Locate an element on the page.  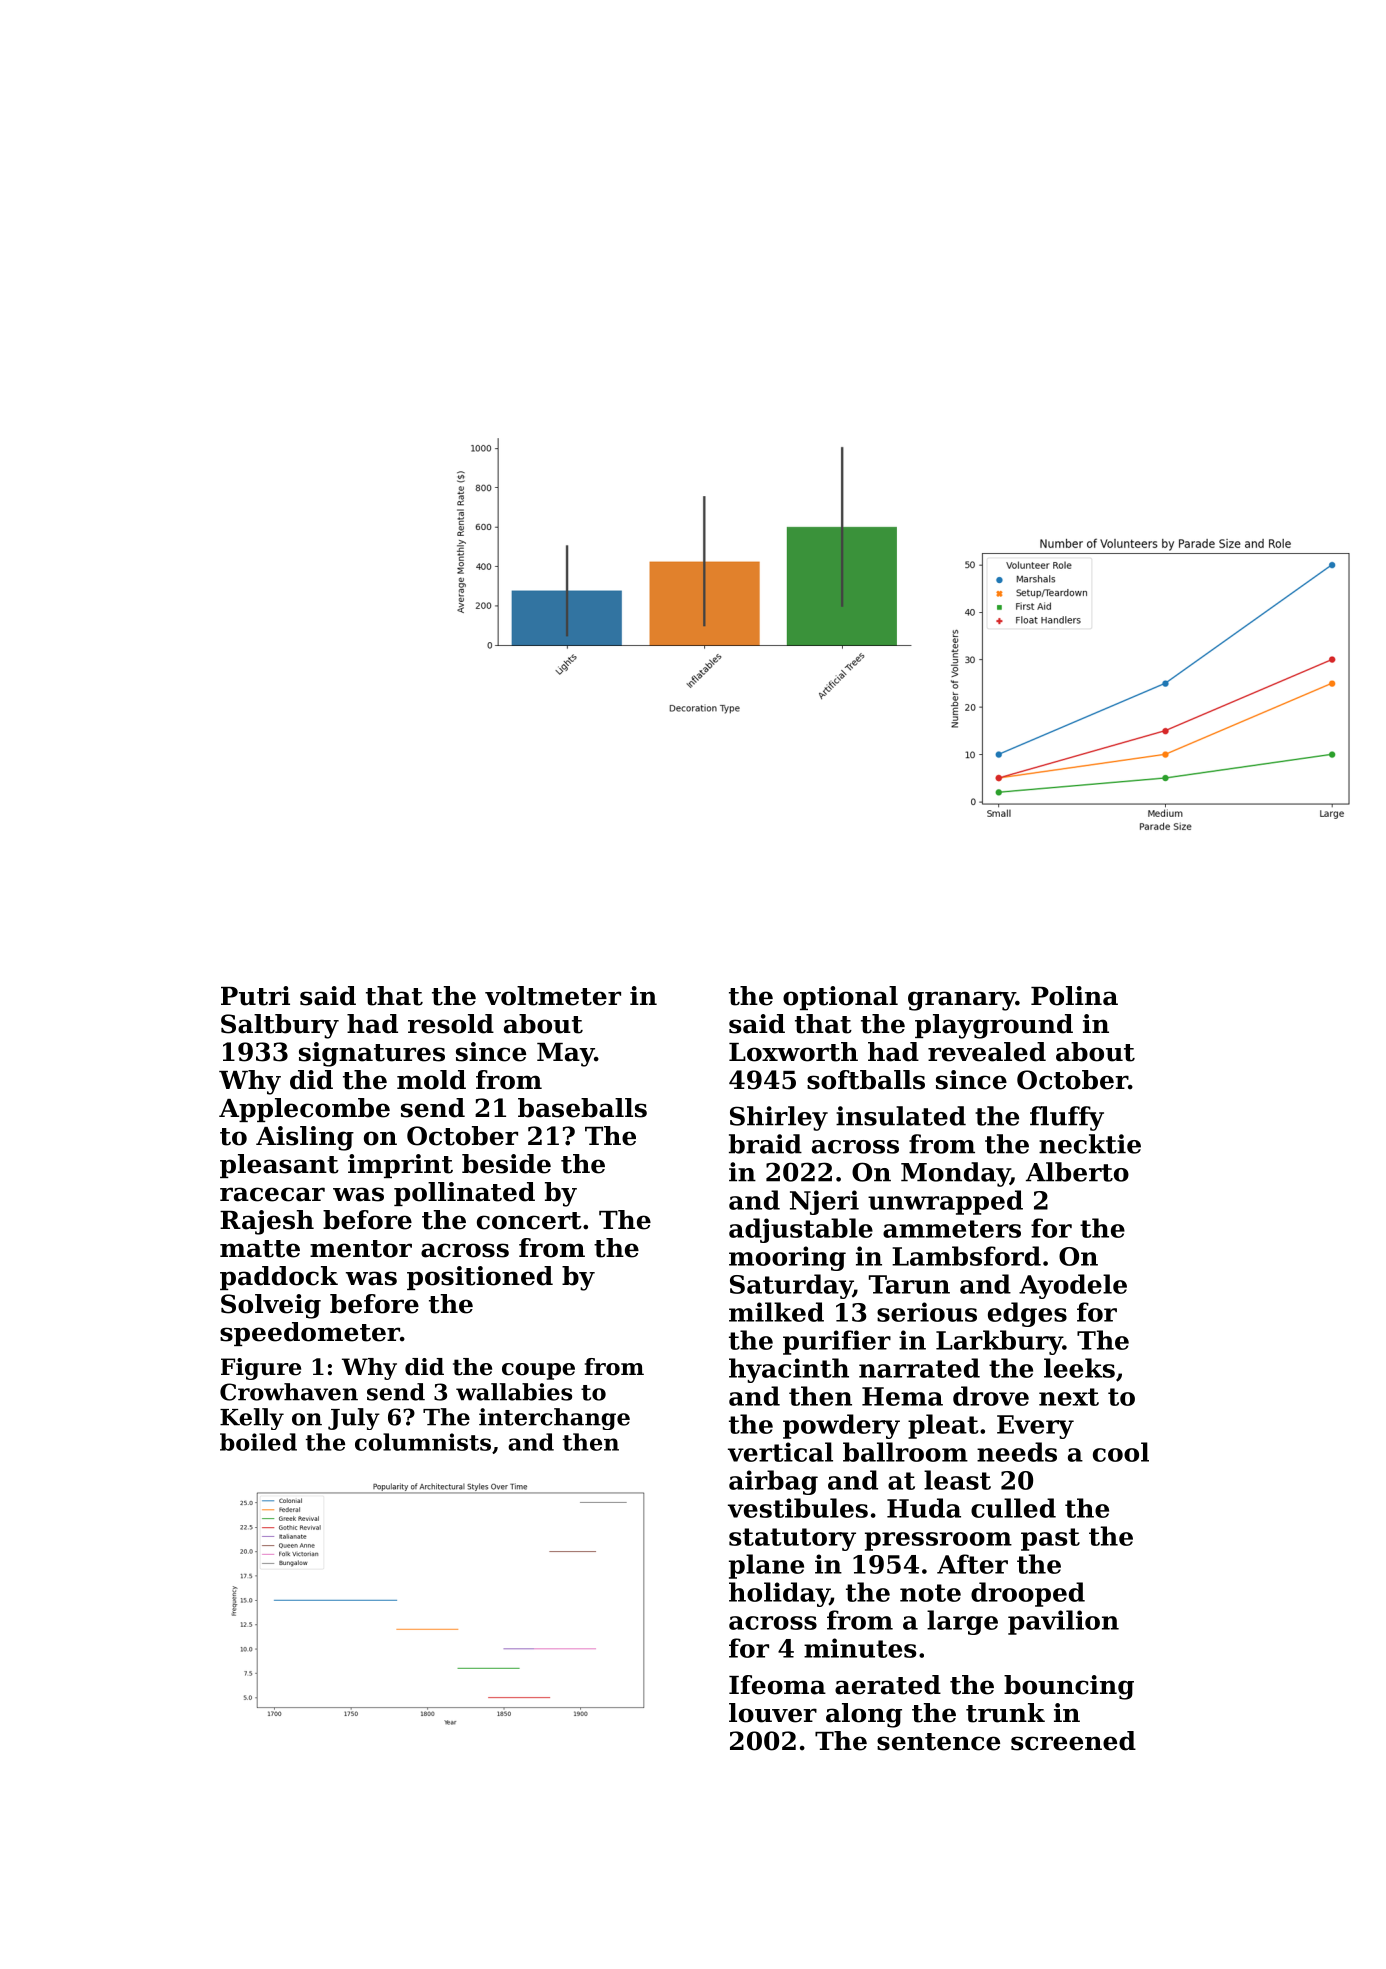
mentor is located at coordinates (361, 1249).
